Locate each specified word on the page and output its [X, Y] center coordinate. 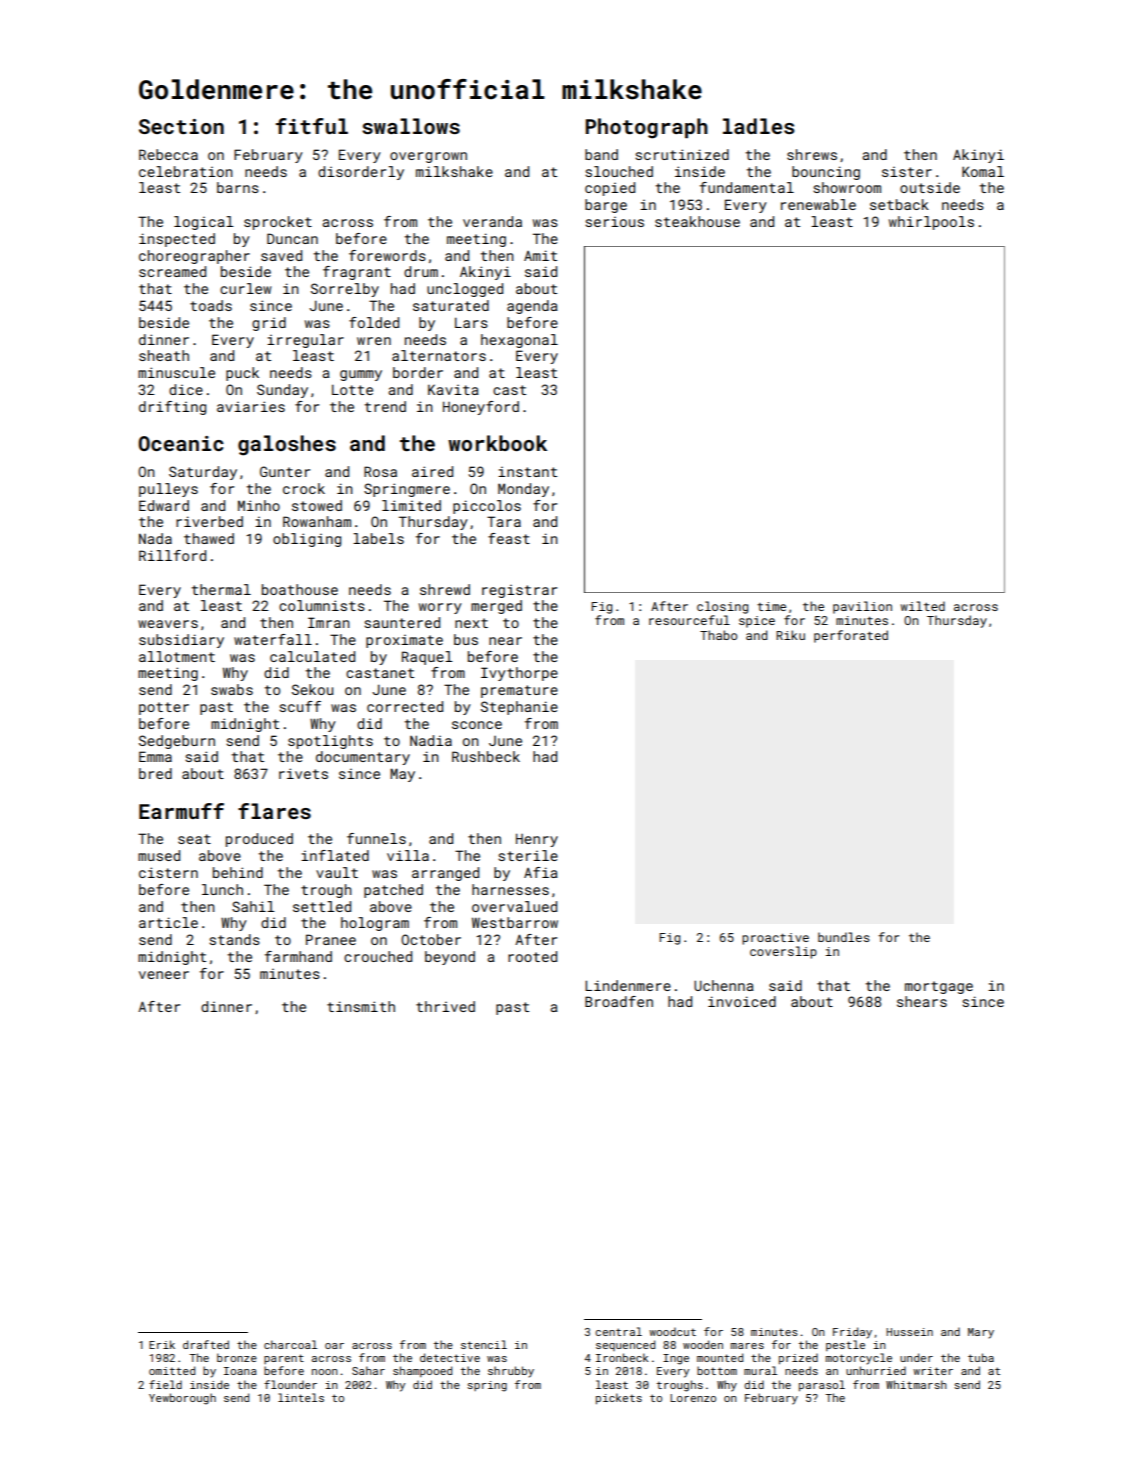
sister [907, 172]
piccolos [487, 507]
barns [238, 187]
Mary [981, 1333]
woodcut [672, 1331]
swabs [232, 689]
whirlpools [931, 223]
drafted [206, 1344]
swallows [411, 126]
